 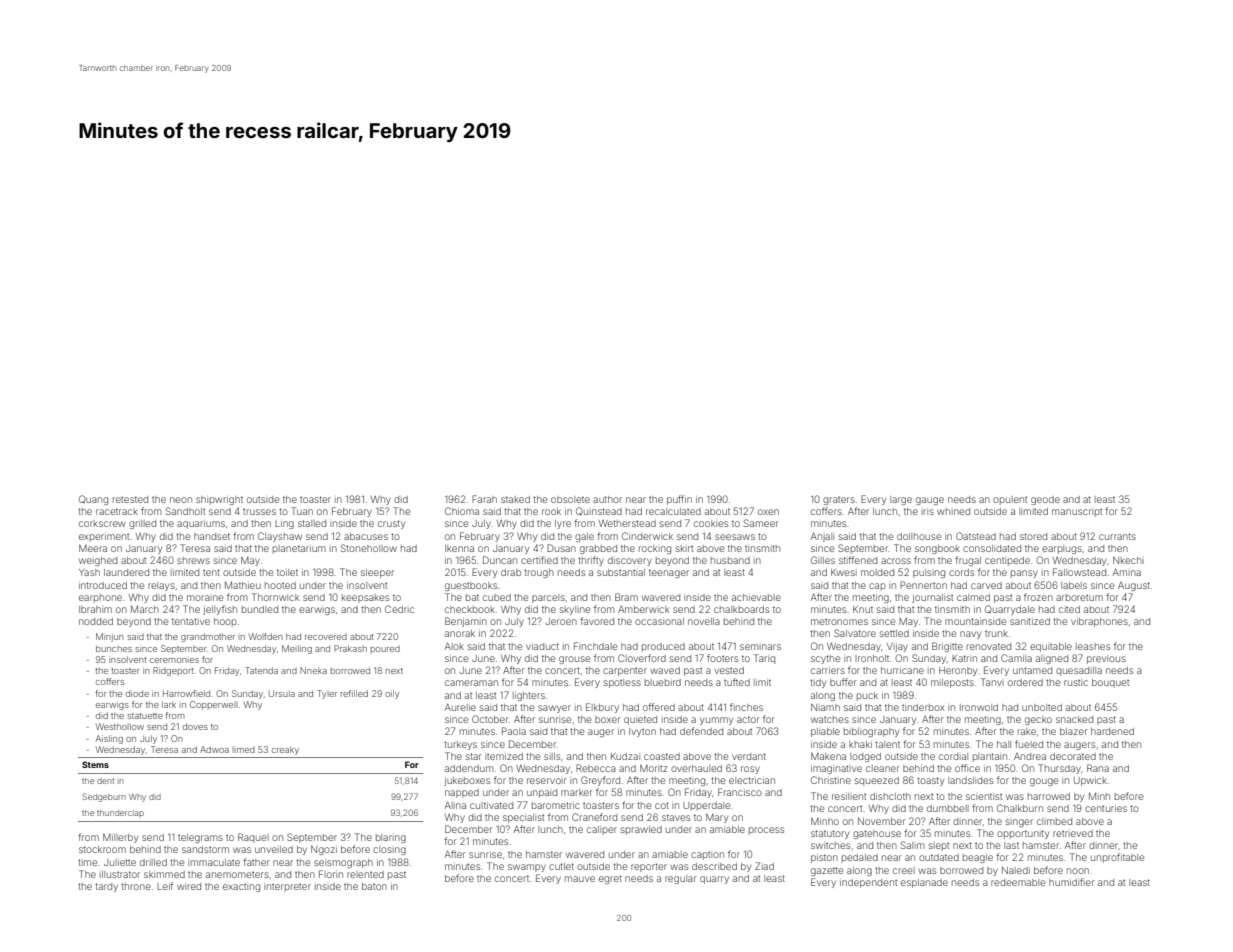 I want to click on Jeroen, so click(x=561, y=621).
